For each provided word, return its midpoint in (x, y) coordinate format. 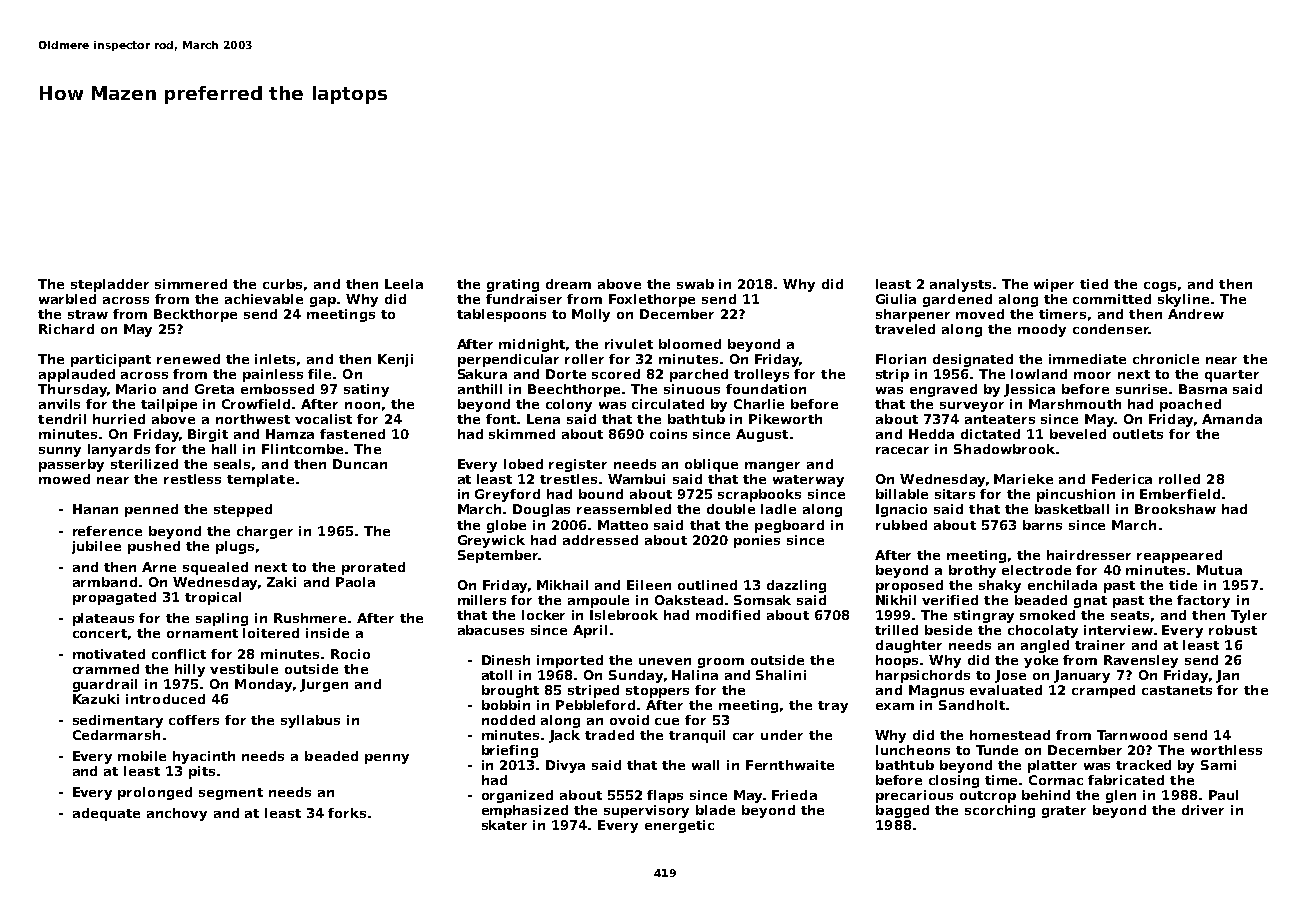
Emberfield (1180, 494)
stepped (243, 510)
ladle (778, 509)
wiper (1054, 285)
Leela (404, 284)
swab (695, 284)
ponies (757, 541)
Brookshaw (1175, 509)
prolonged (155, 793)
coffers (194, 720)
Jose (1010, 676)
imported (570, 661)
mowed (64, 479)
